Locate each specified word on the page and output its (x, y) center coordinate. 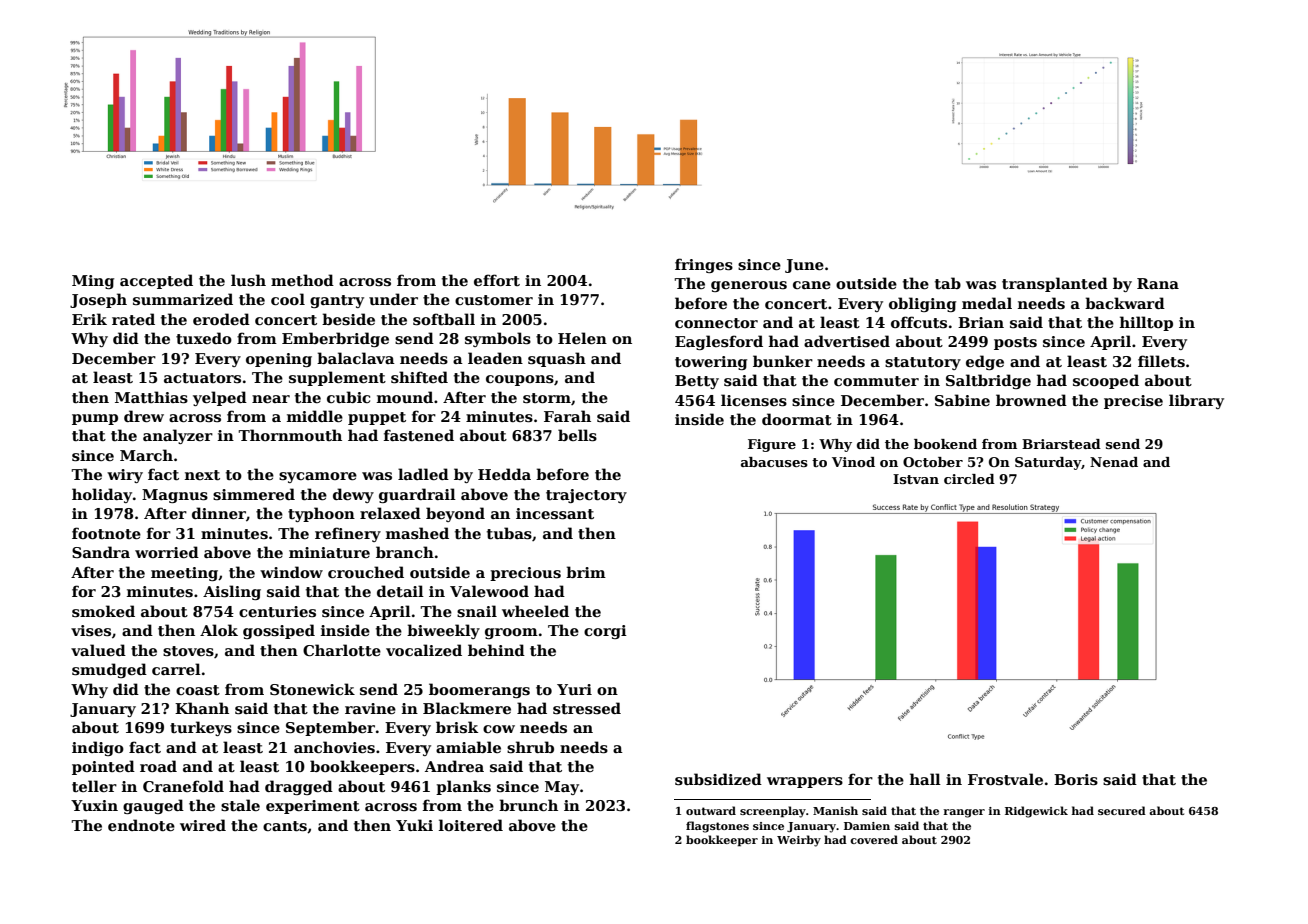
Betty (697, 382)
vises (91, 631)
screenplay (773, 812)
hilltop (1146, 323)
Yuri (574, 689)
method (302, 280)
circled (969, 479)
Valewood (489, 591)
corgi (605, 632)
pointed (103, 767)
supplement (337, 378)
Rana (1158, 283)
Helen (582, 338)
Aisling (232, 592)
